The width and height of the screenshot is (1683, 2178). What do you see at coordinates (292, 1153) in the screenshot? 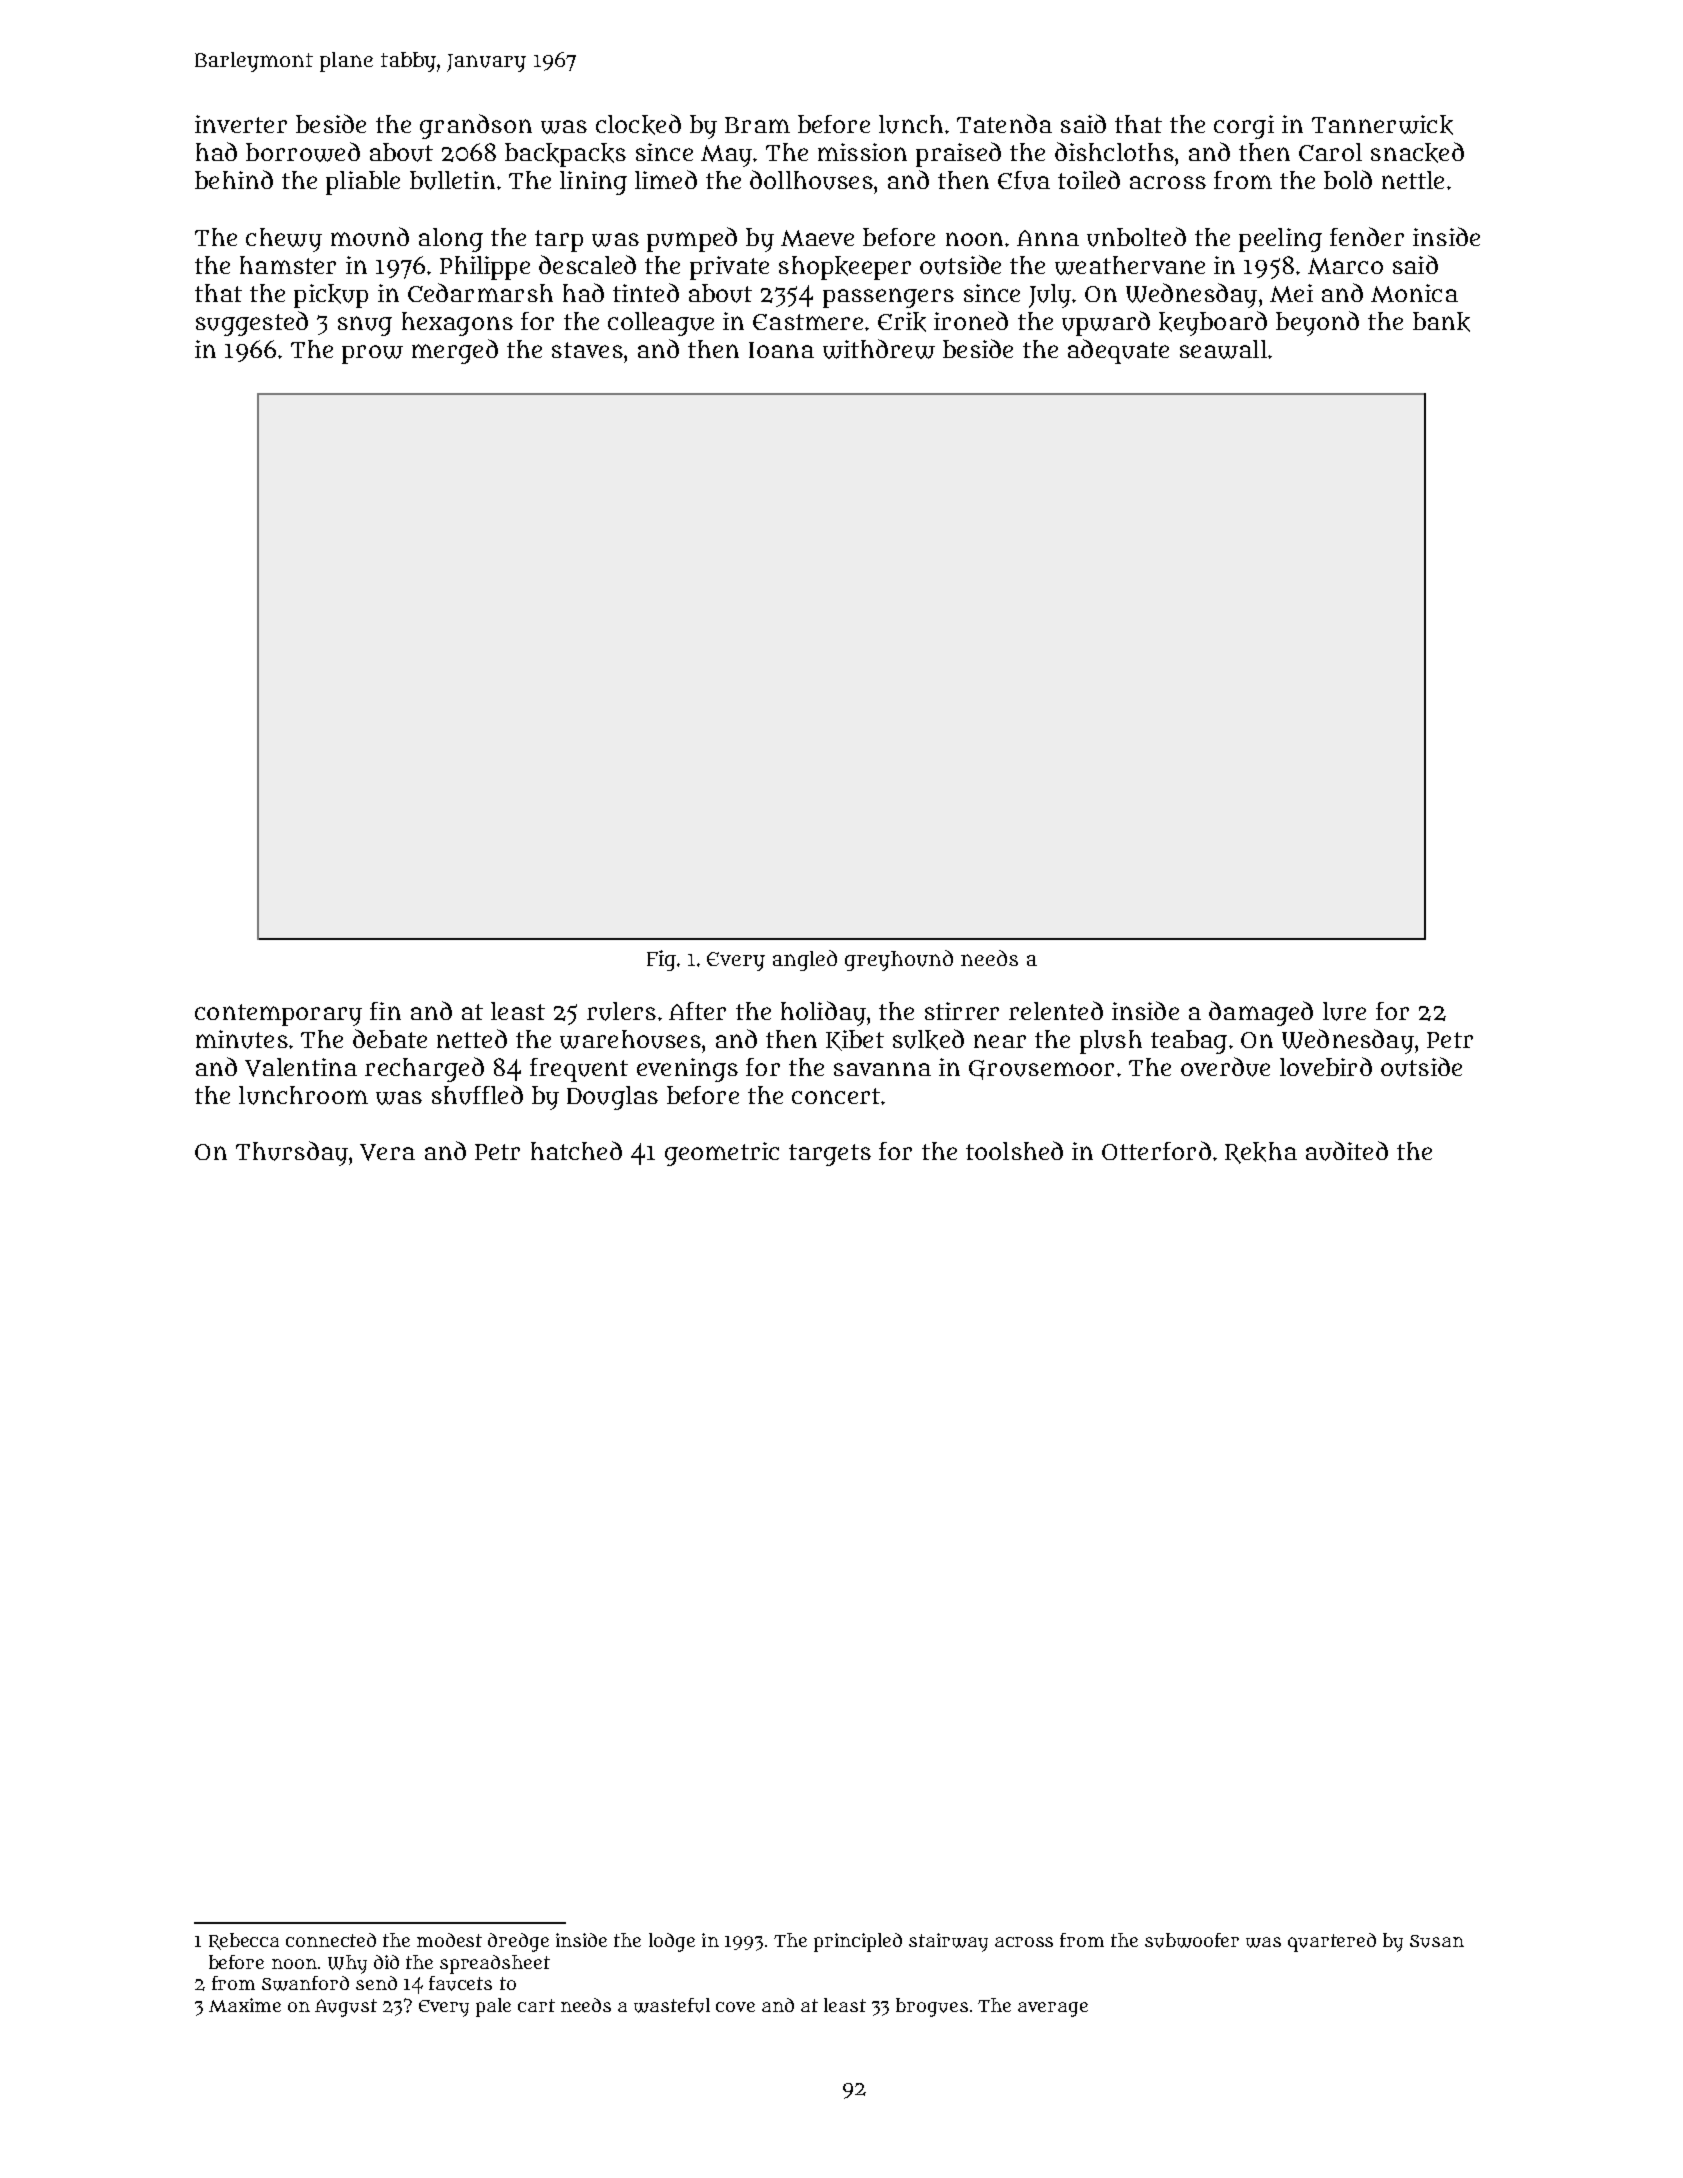
I see `Thursday` at bounding box center [292, 1153].
